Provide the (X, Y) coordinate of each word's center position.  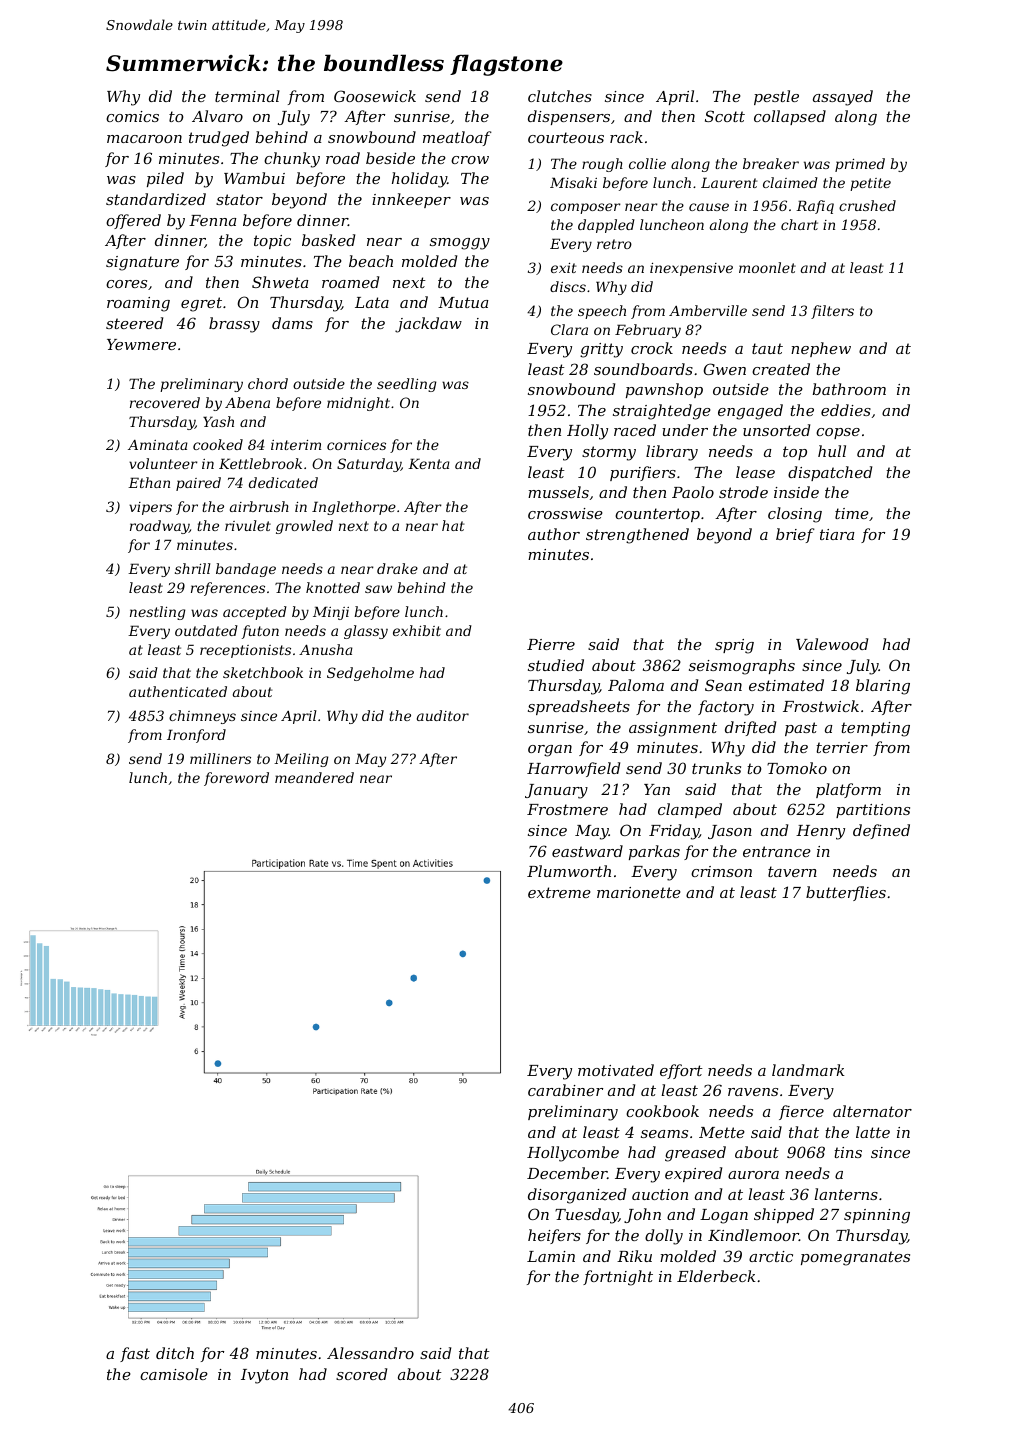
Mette (722, 1132)
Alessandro (370, 1353)
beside (390, 158)
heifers (554, 1236)
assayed (843, 98)
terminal (247, 96)
